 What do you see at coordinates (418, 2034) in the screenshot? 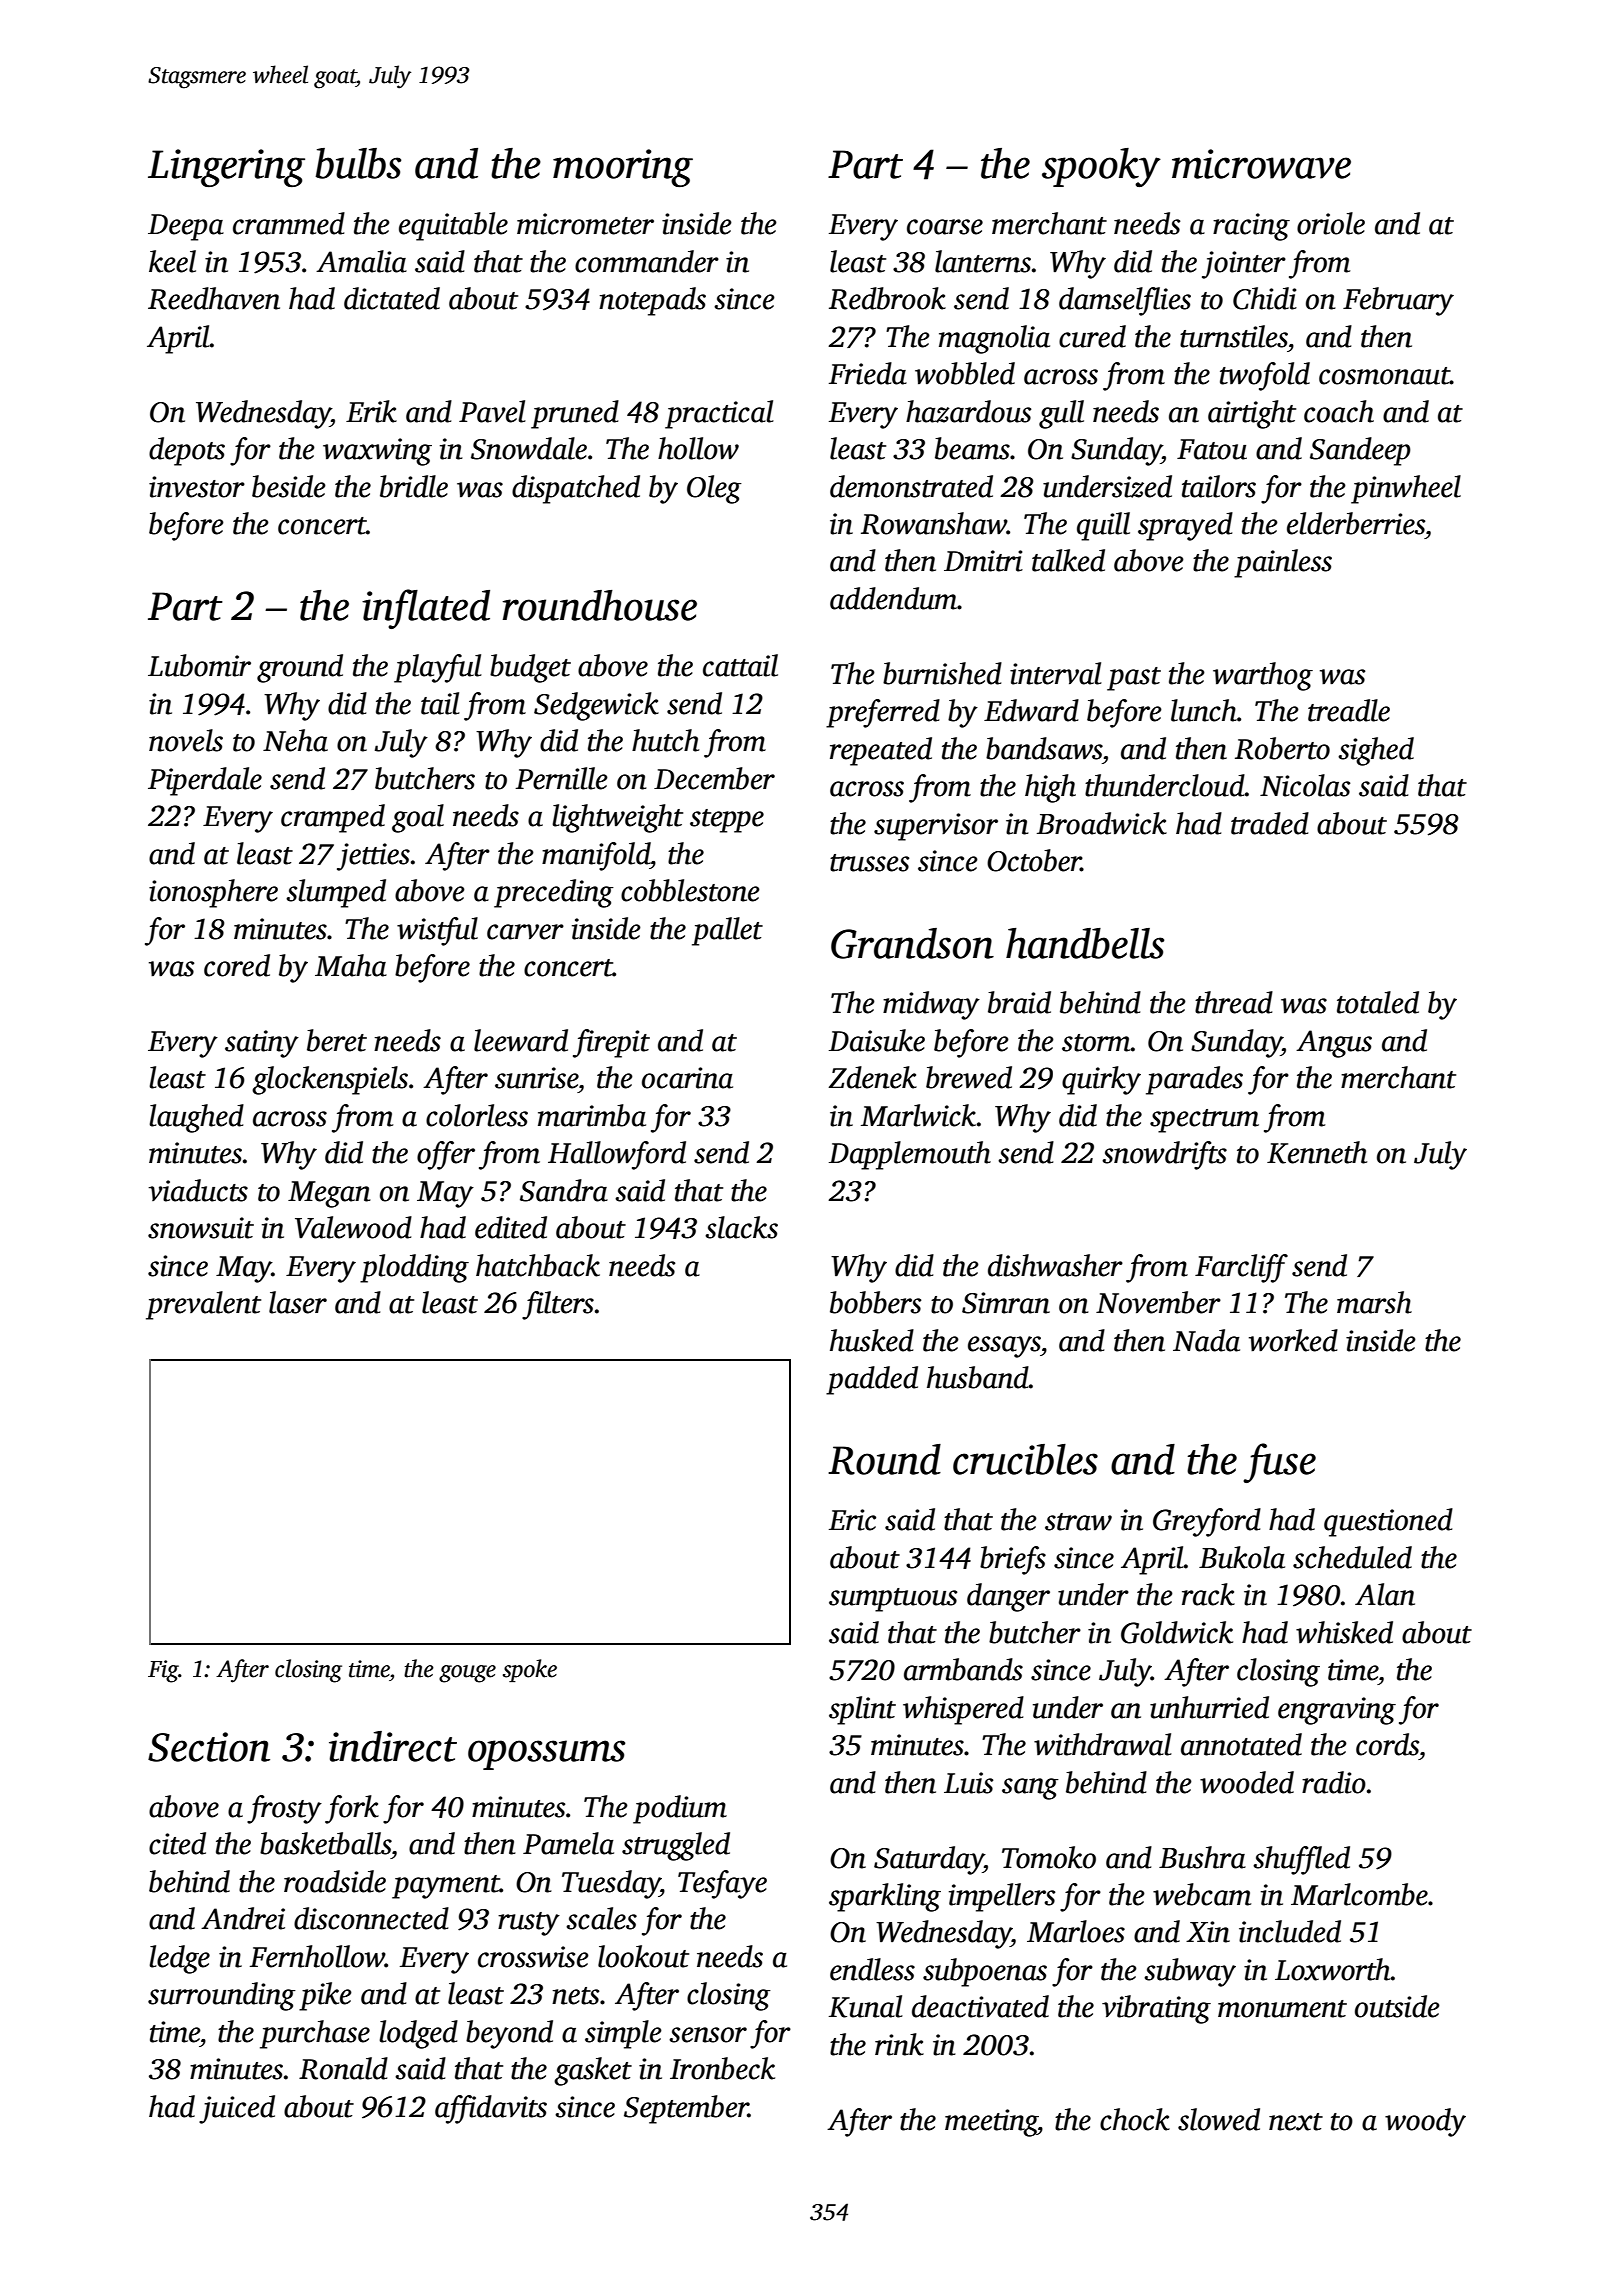
I see `lodged` at bounding box center [418, 2034].
